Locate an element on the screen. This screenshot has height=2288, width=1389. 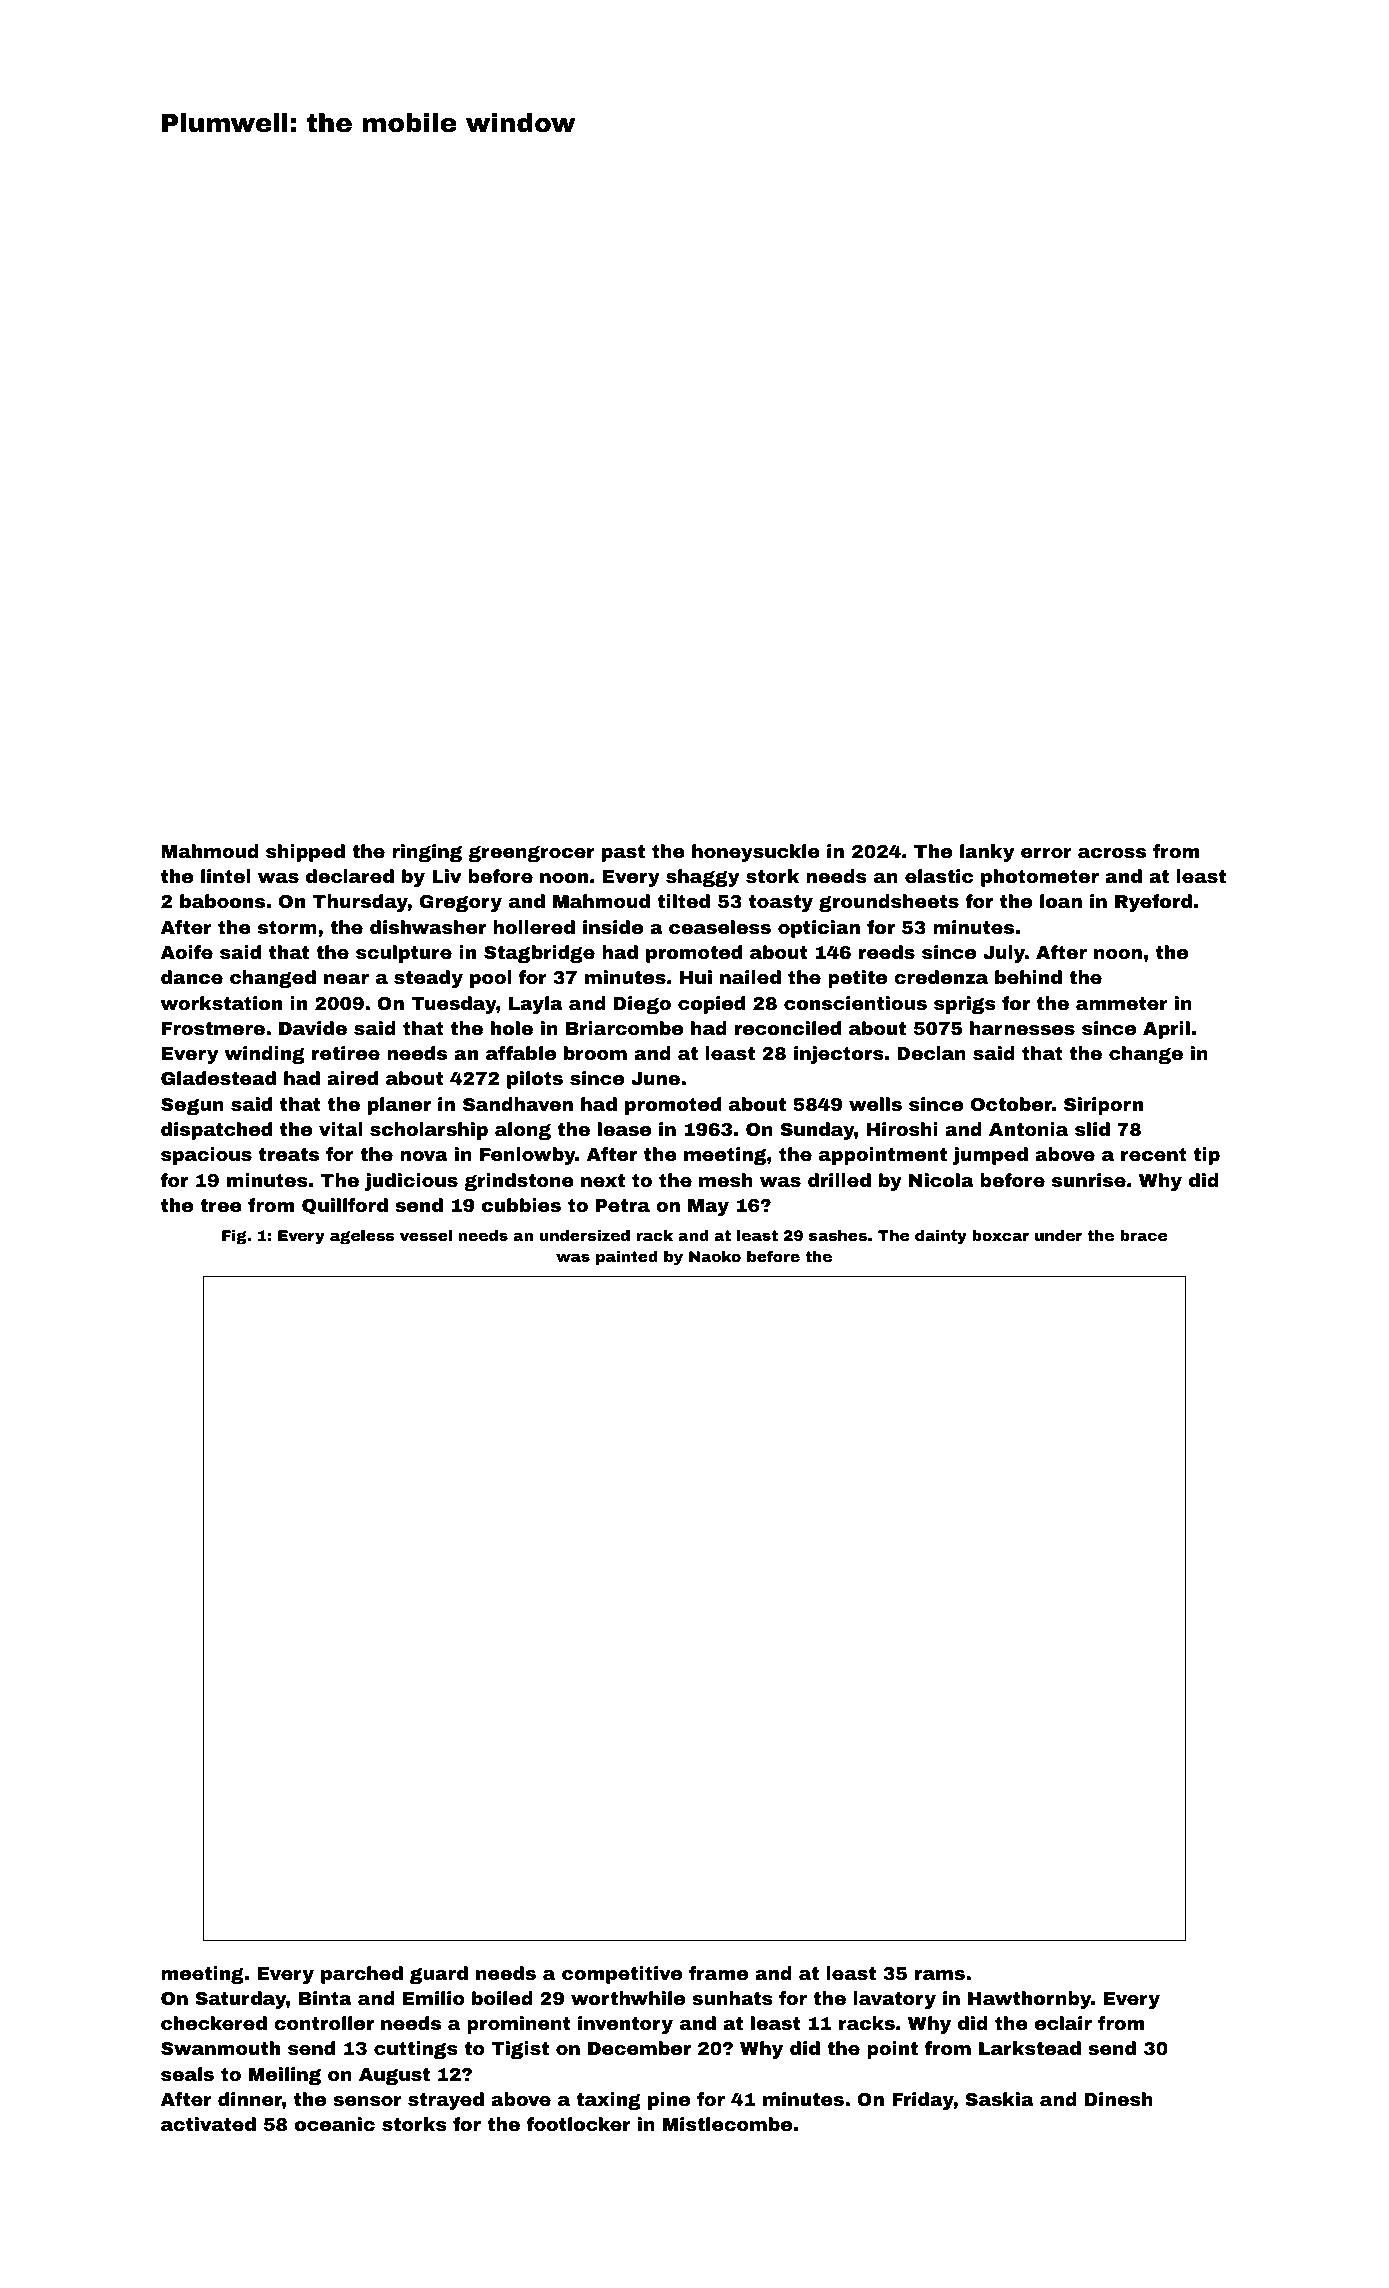
Naoko is located at coordinates (715, 1256).
